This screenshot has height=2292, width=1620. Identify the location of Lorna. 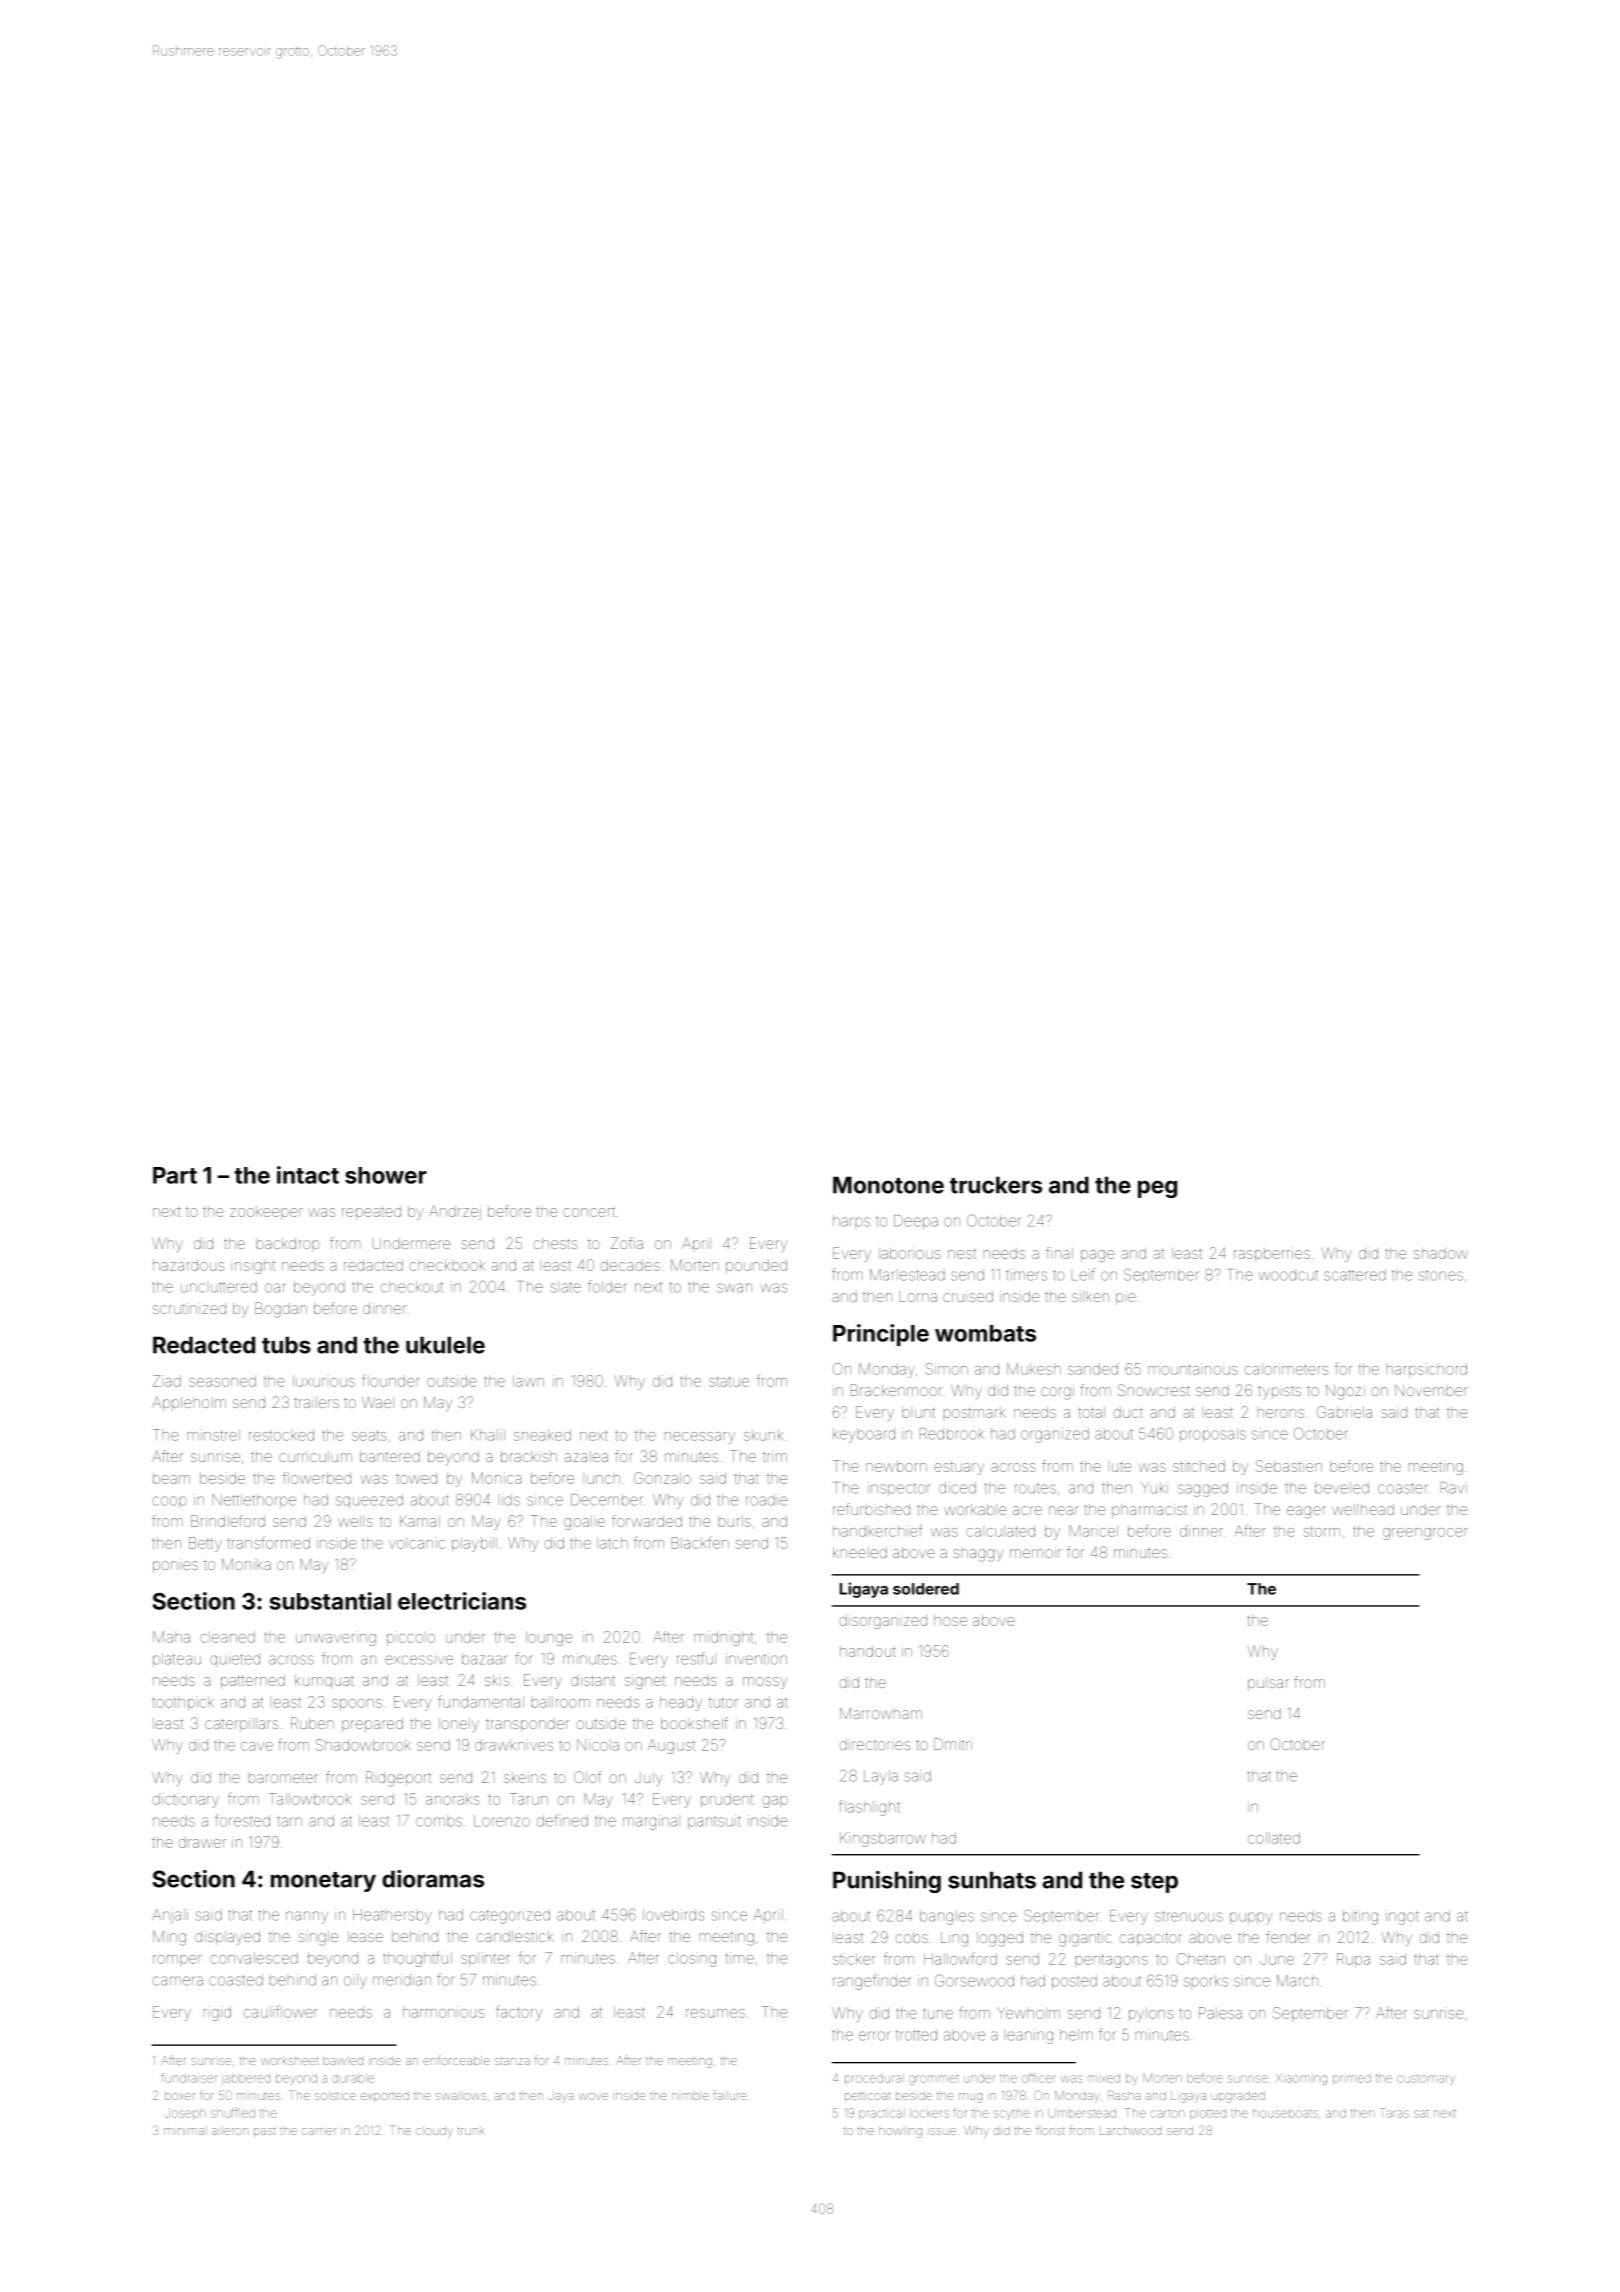
(918, 1297).
